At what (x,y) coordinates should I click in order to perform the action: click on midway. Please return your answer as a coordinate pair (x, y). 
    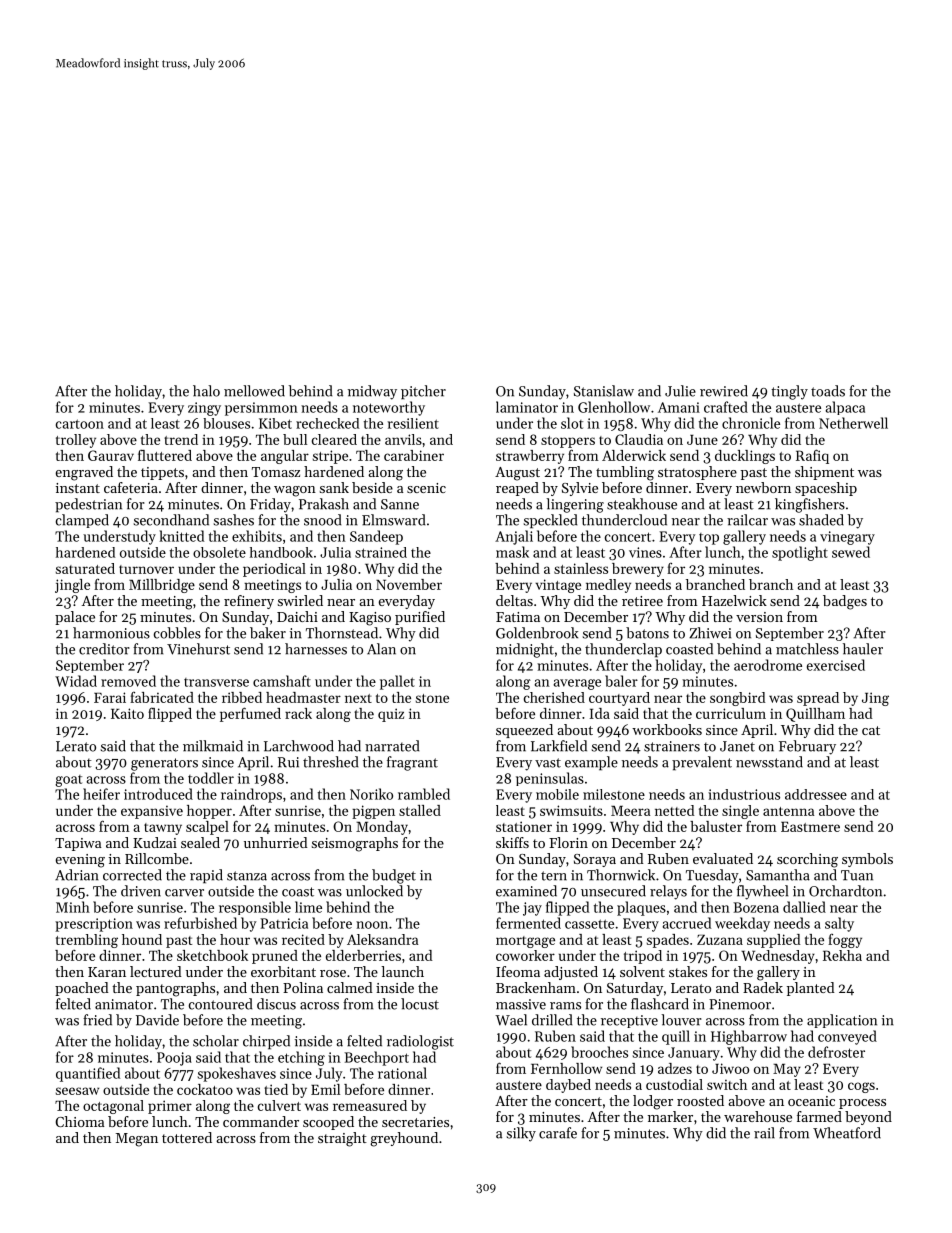
    Looking at the image, I should click on (372, 392).
